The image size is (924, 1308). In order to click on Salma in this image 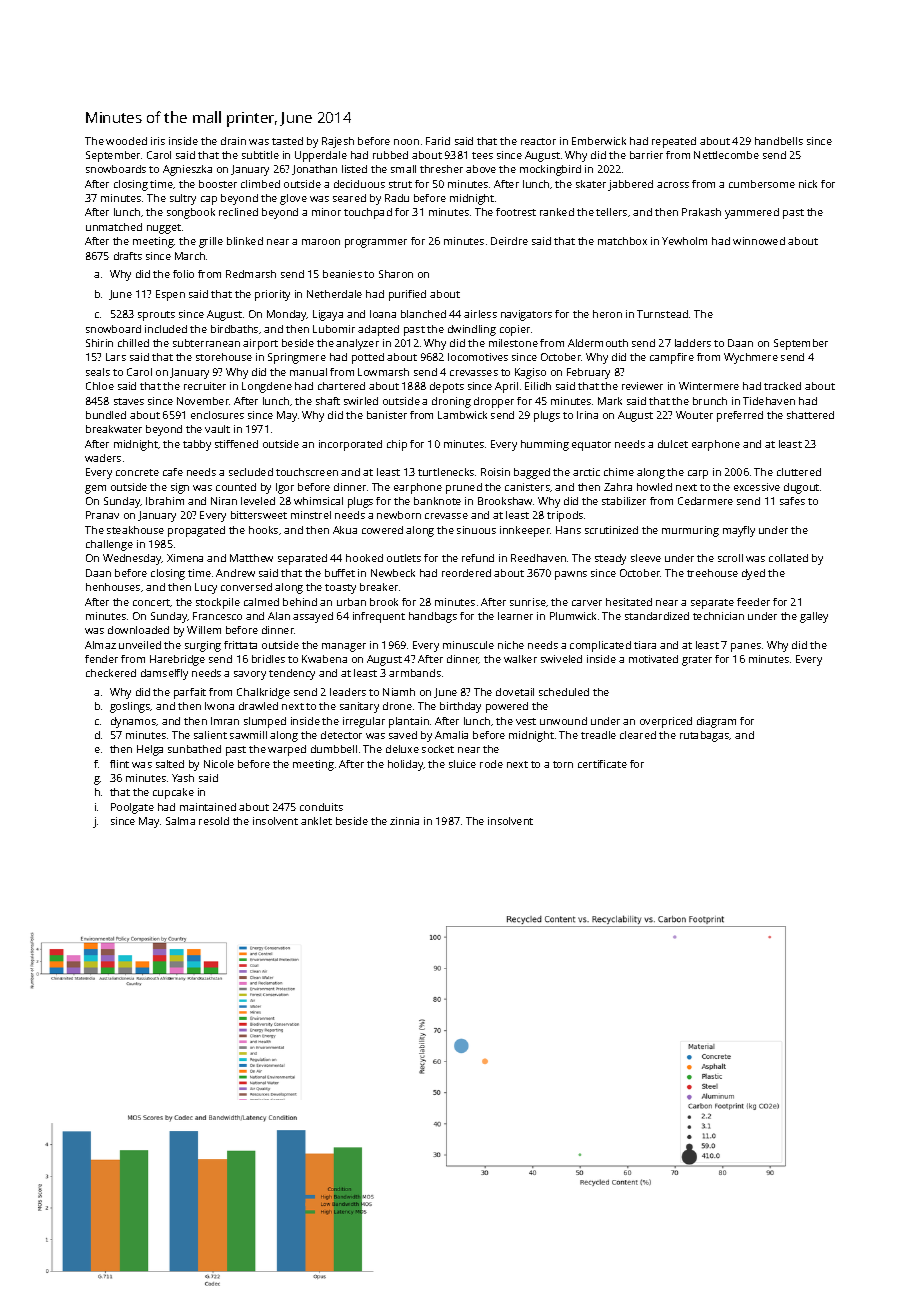, I will do `click(180, 821)`.
